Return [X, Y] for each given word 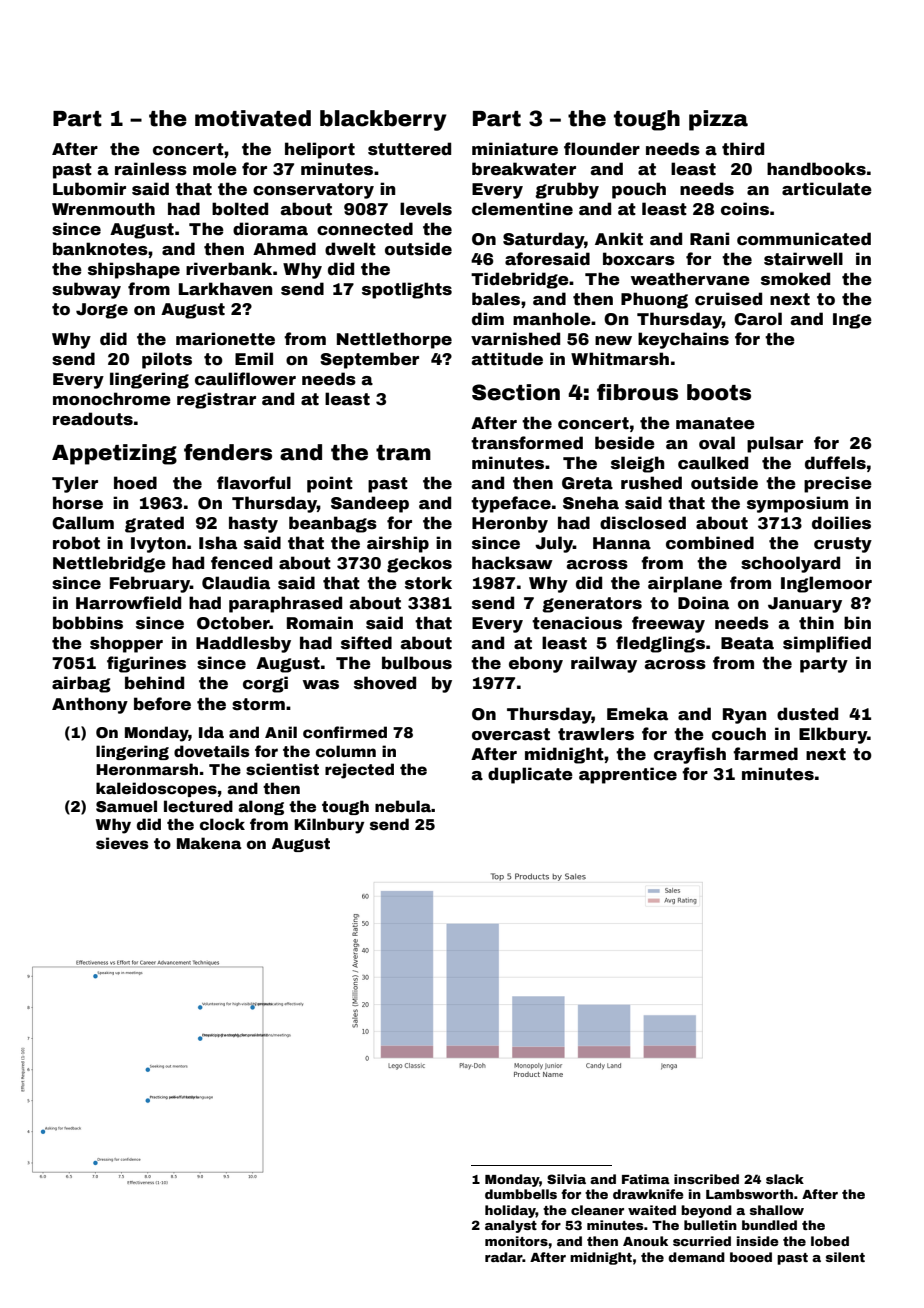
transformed [527, 443]
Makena [209, 843]
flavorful [254, 483]
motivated [253, 118]
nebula [403, 806]
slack [785, 1179]
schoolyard [790, 564]
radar [504, 1257]
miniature [515, 149]
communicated [804, 239]
